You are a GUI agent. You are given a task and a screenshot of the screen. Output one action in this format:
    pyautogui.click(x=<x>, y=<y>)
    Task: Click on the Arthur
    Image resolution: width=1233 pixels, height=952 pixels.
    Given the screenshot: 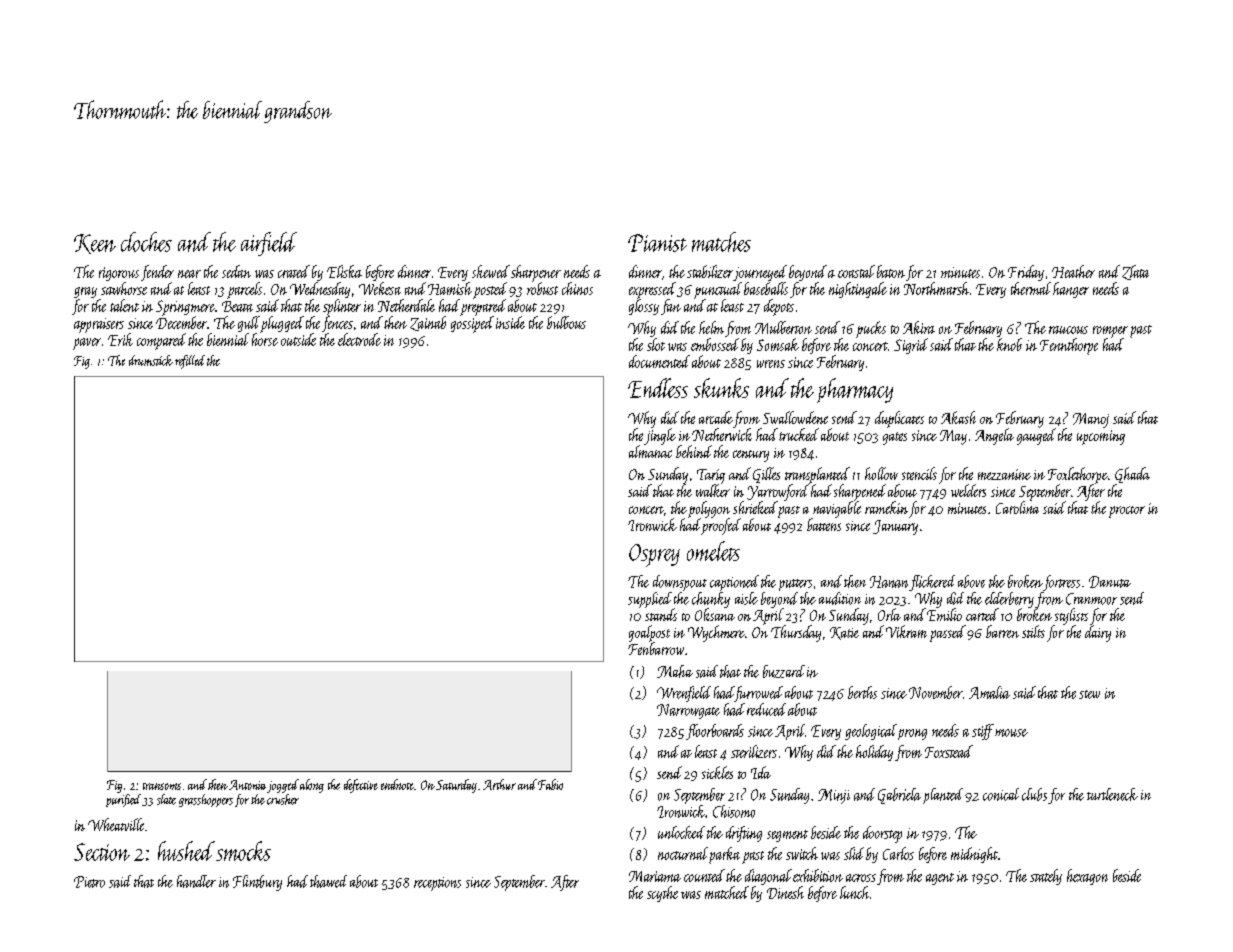 What is the action you would take?
    pyautogui.click(x=499, y=784)
